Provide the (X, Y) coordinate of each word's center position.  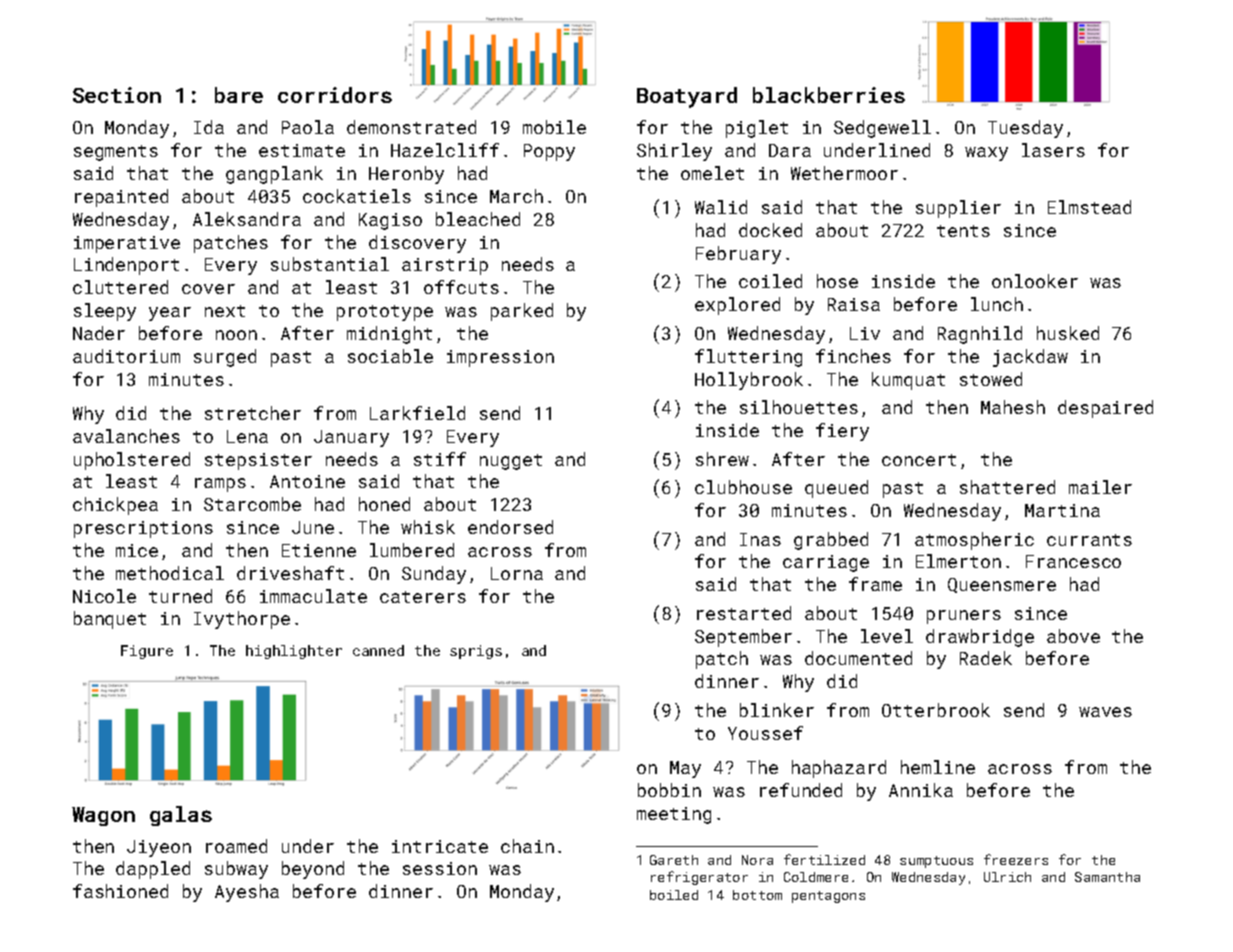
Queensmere (1002, 585)
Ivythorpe (242, 620)
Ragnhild (980, 335)
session (440, 868)
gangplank (274, 175)
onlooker (1035, 281)
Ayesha (247, 893)
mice (137, 550)
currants (1089, 540)
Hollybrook (749, 381)
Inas (760, 539)
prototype (385, 313)
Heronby (406, 175)
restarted (744, 613)
